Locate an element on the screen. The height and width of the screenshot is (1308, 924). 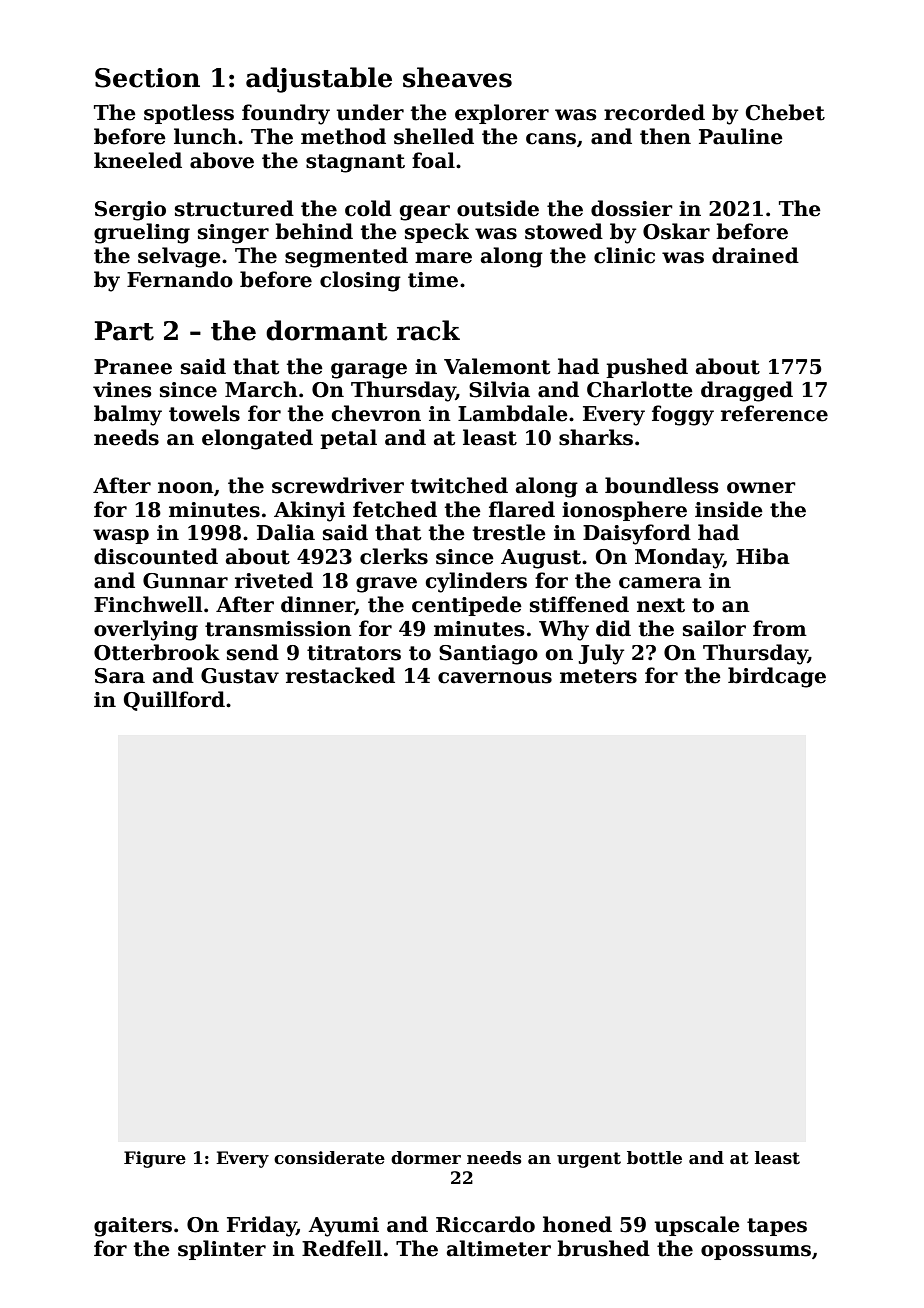
cavernous is located at coordinates (495, 678).
